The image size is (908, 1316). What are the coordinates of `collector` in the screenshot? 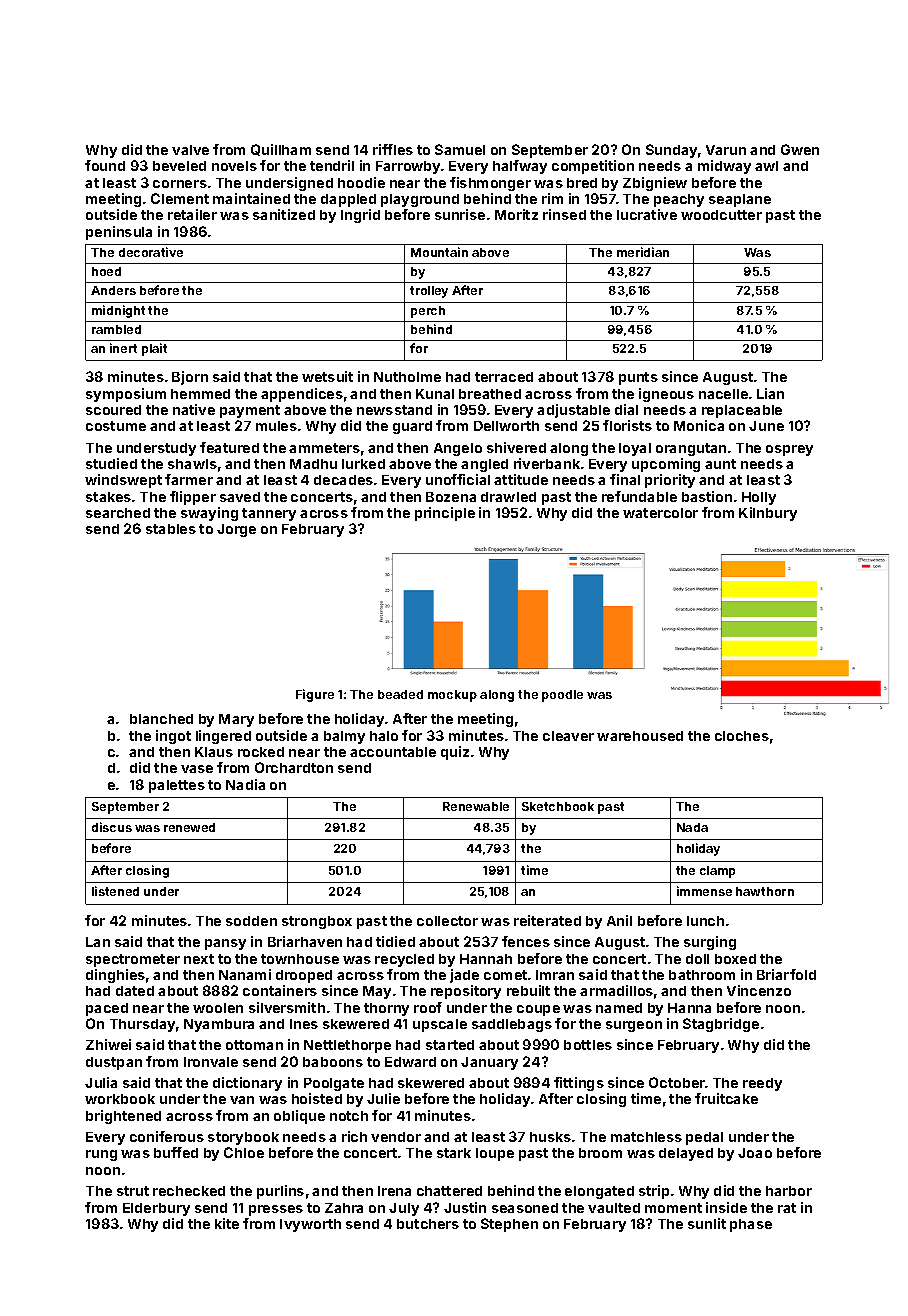 It's located at (447, 921).
